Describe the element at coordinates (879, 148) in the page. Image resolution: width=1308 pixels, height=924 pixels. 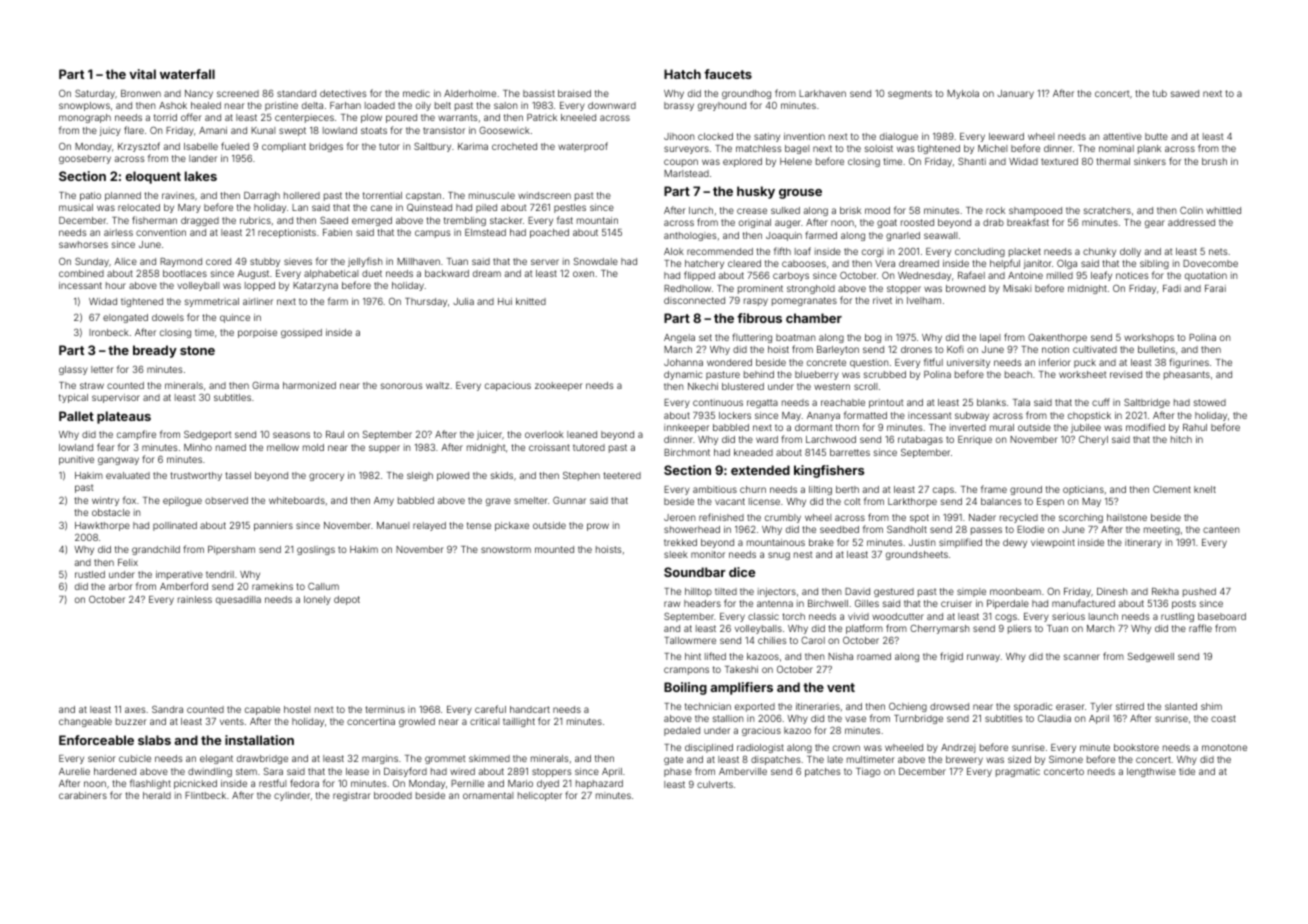
I see `soloist` at that location.
